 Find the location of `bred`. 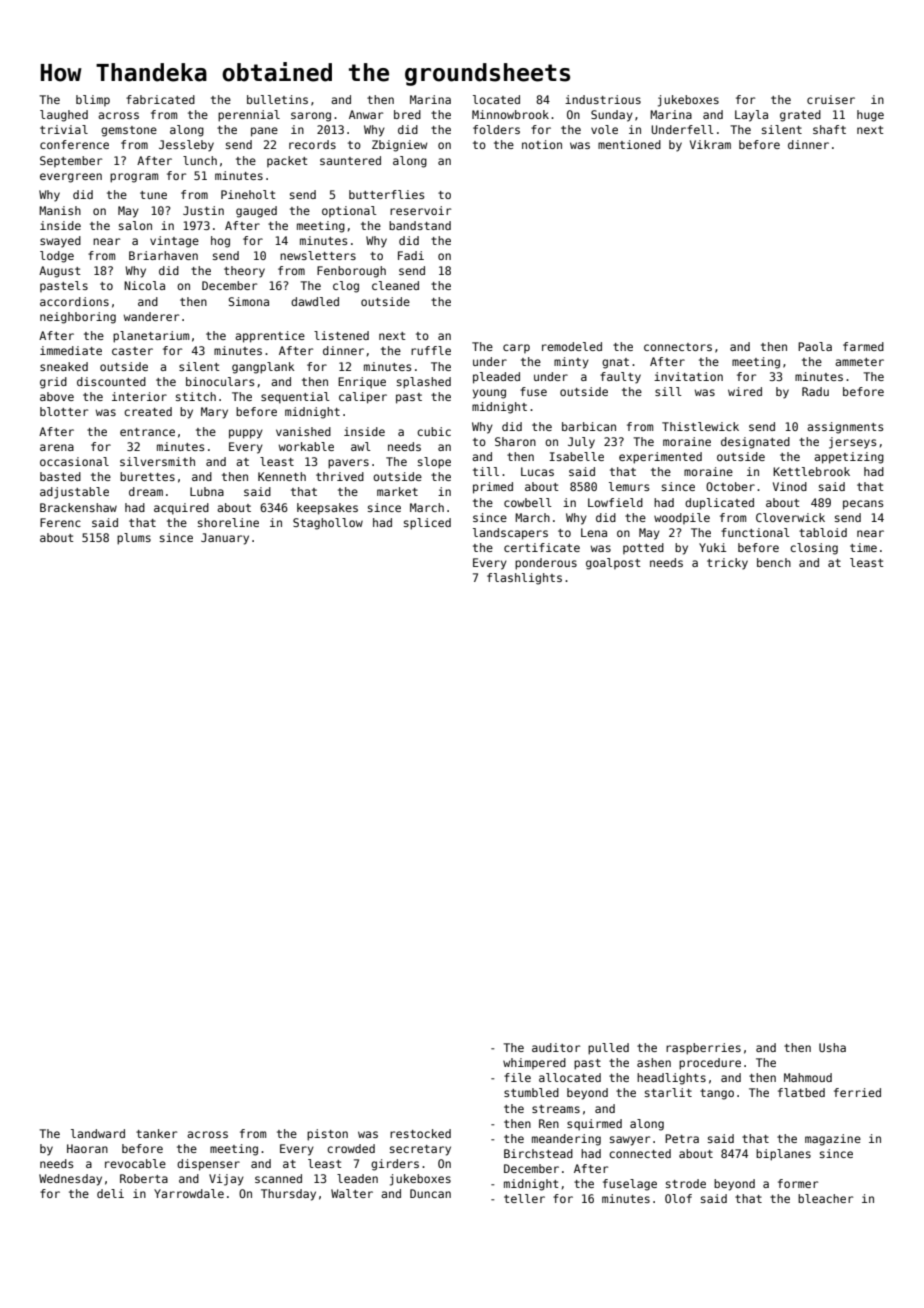

bred is located at coordinates (407, 114).
